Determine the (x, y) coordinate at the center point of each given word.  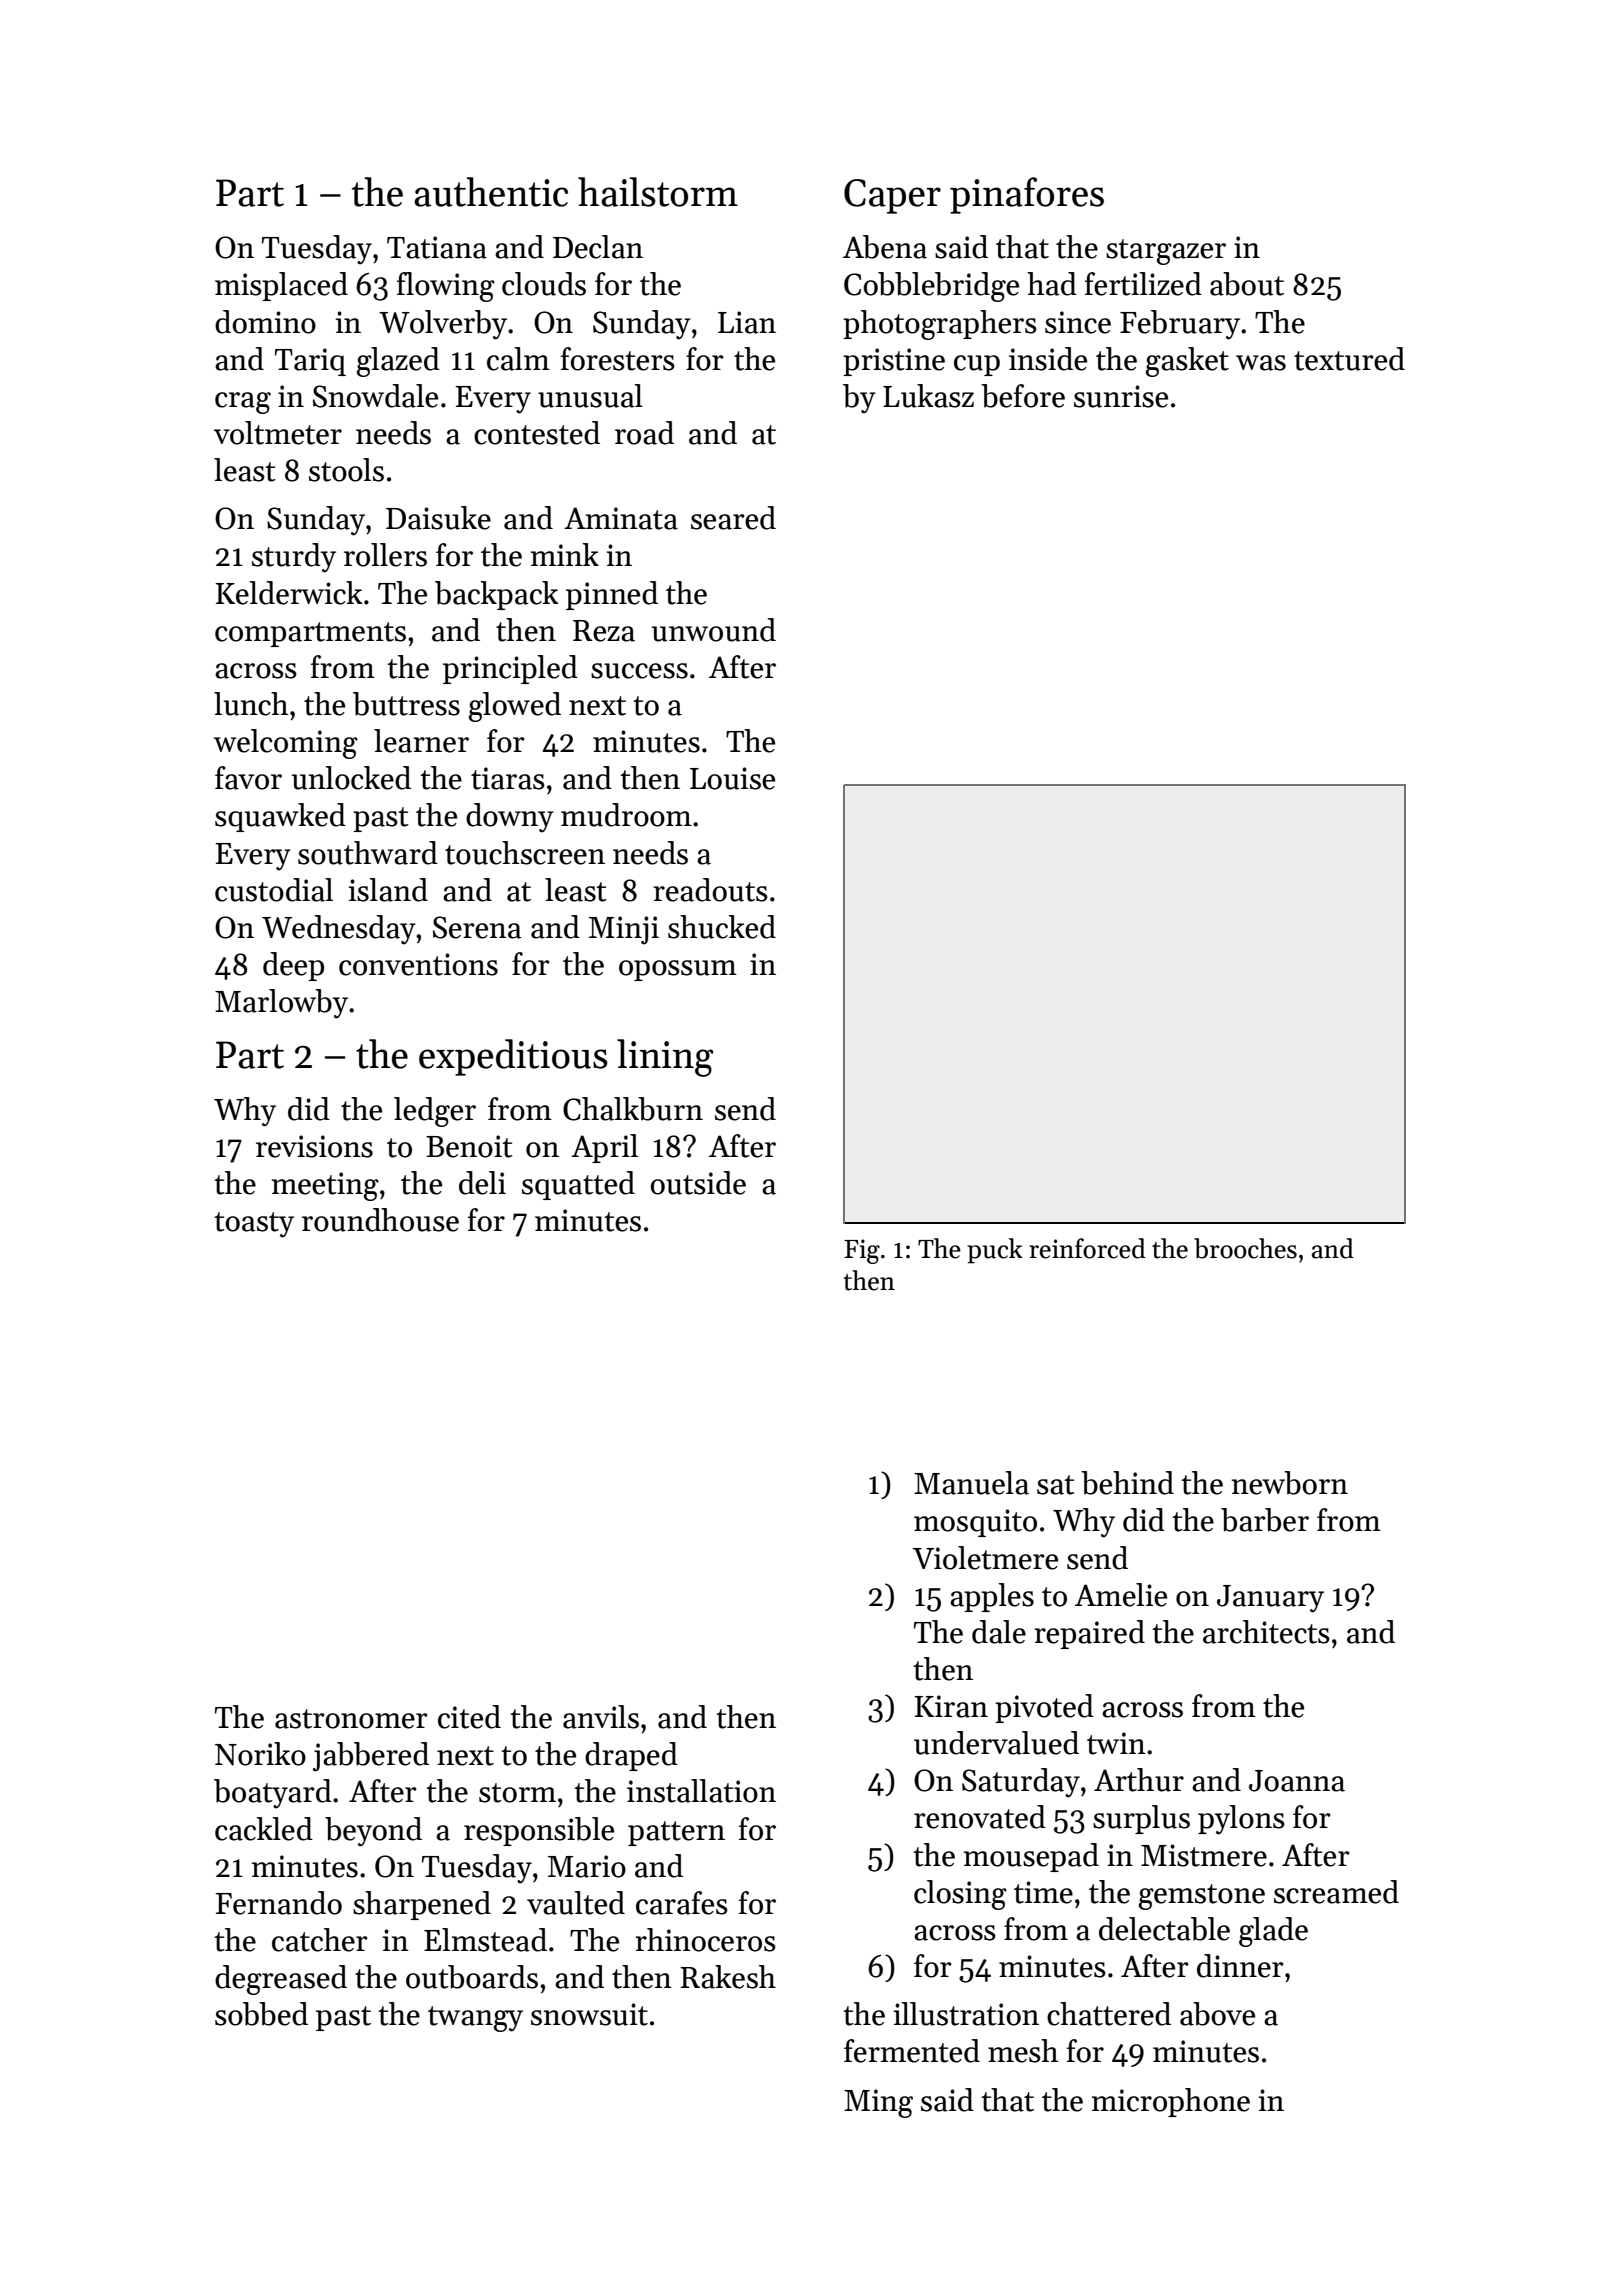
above (1217, 2014)
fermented (912, 2051)
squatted (578, 1185)
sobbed (261, 2014)
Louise (732, 778)
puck (995, 1251)
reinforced (1087, 1248)
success (639, 671)
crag (243, 403)
